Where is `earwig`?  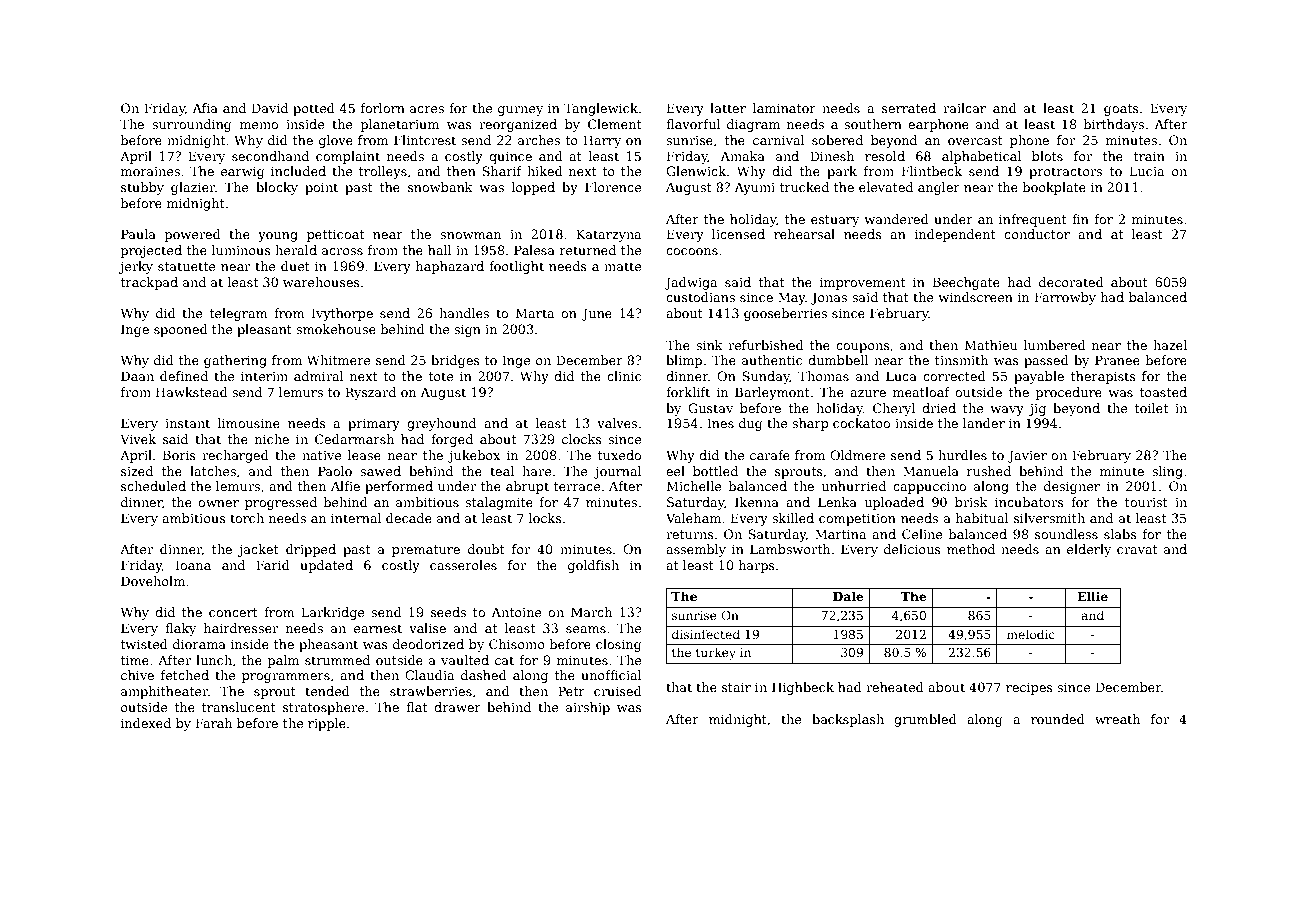
earwig is located at coordinates (243, 172).
